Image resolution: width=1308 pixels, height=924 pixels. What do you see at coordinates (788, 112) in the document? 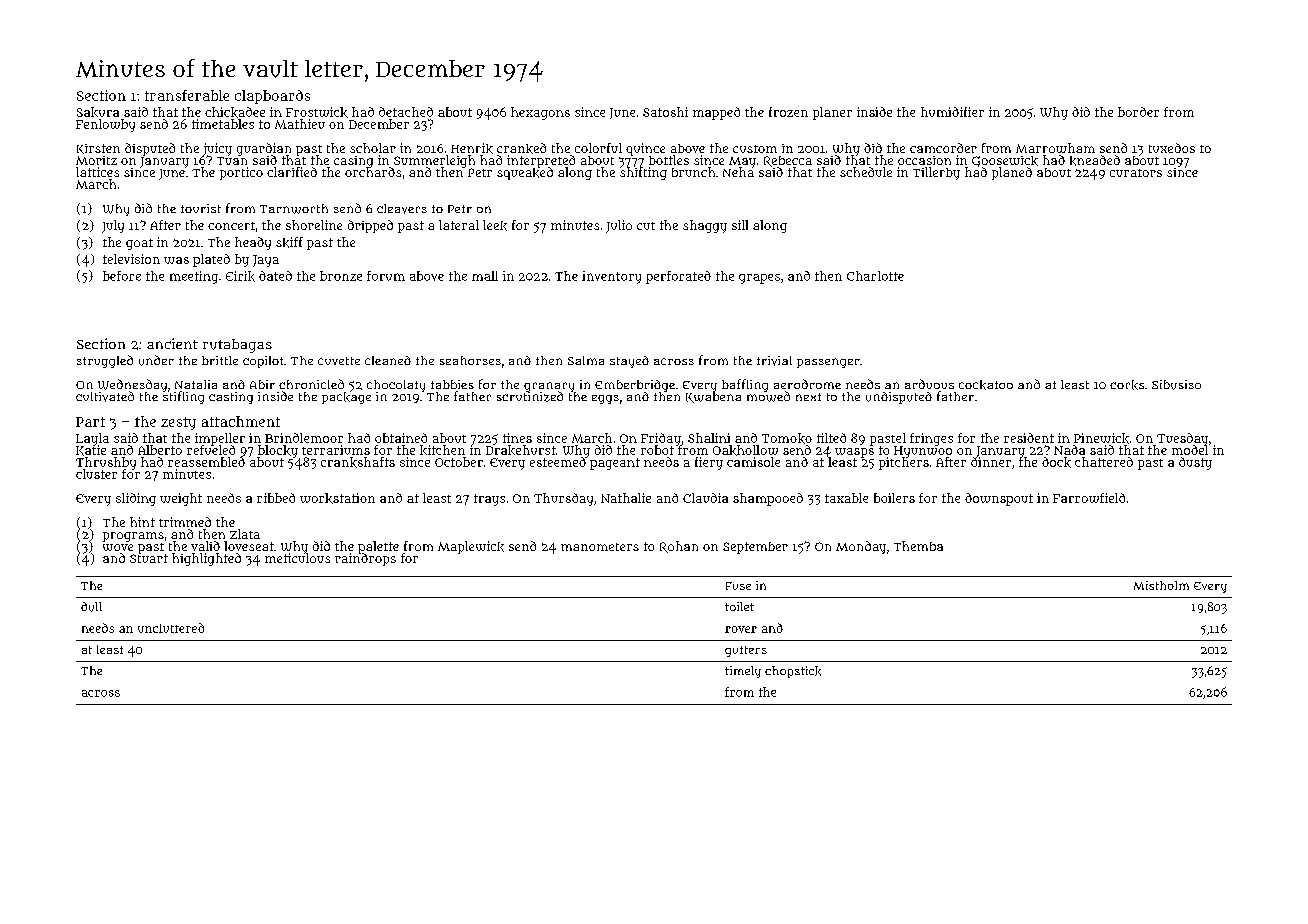
I see `frozen` at bounding box center [788, 112].
